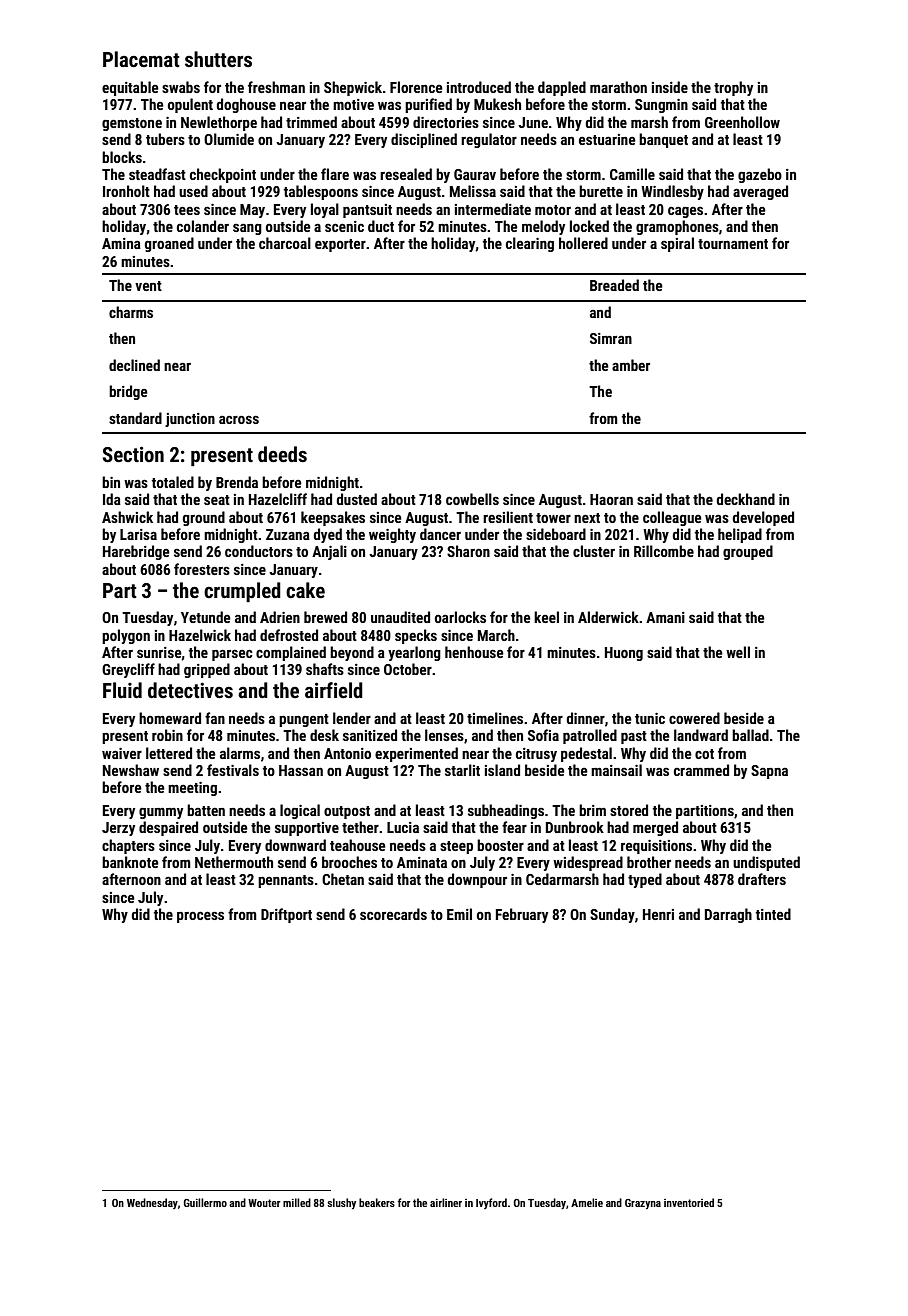  I want to click on Wednesday, so click(152, 1203).
